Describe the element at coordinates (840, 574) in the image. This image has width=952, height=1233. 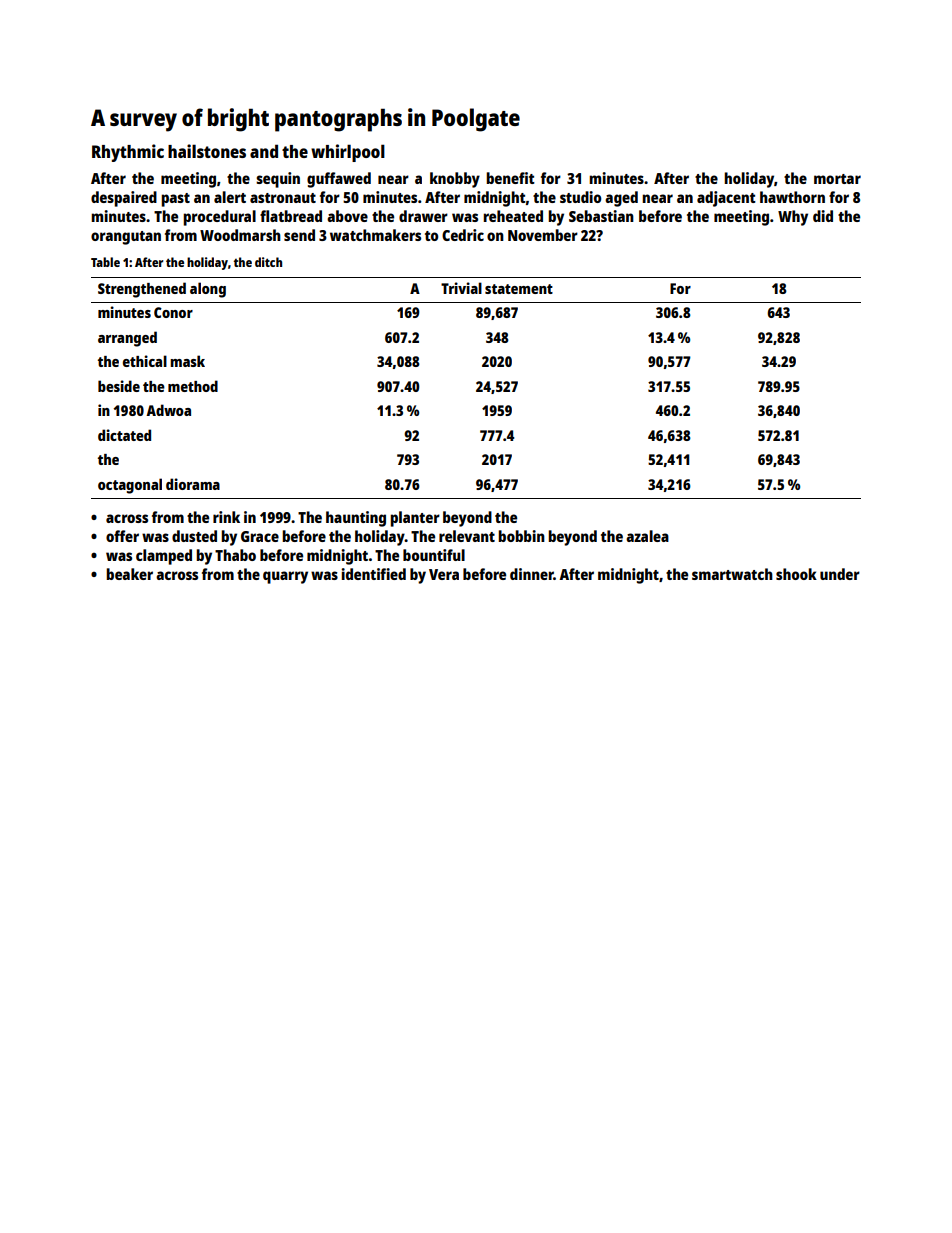
I see `under` at that location.
